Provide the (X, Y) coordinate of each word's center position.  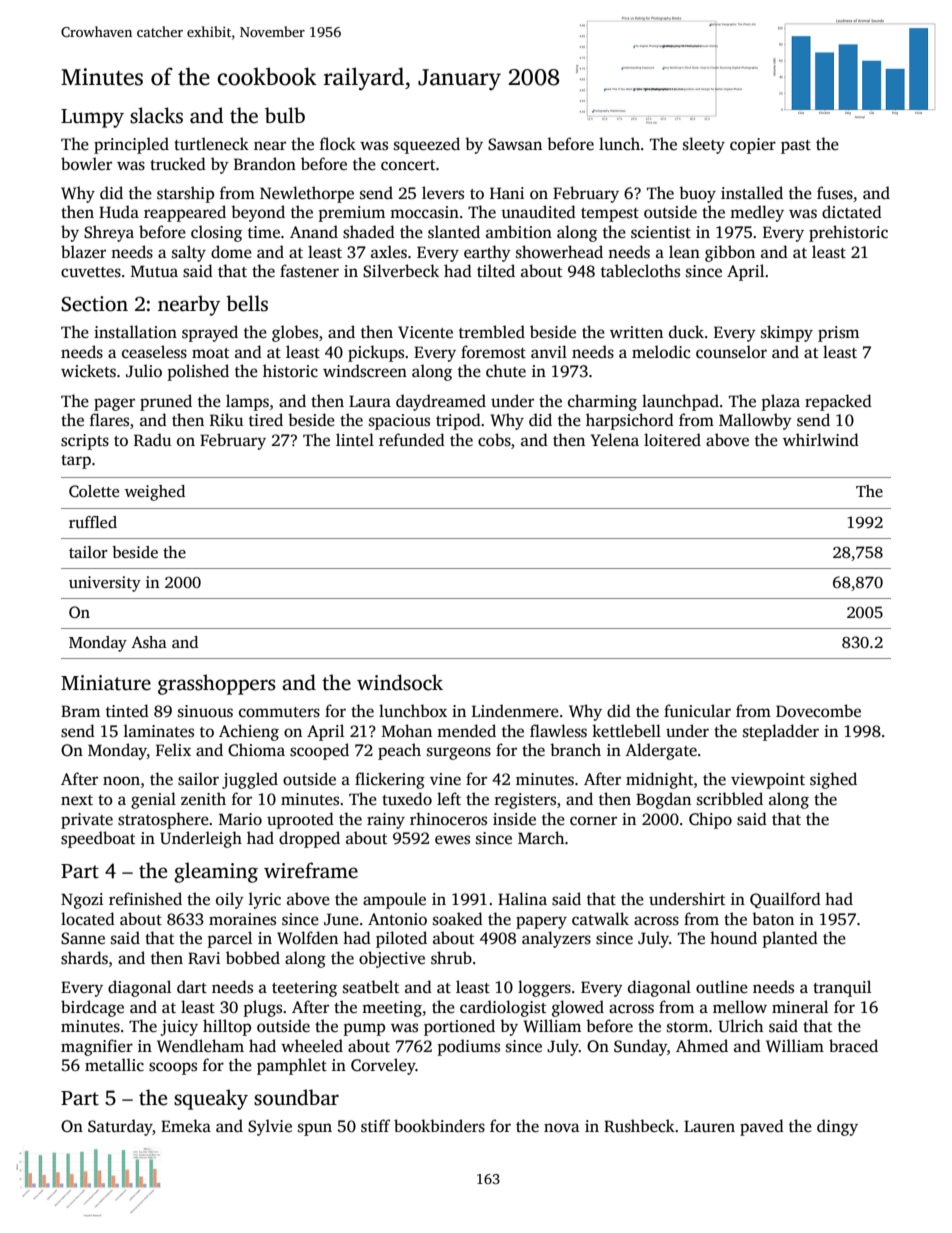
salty (189, 253)
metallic (114, 1065)
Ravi (204, 958)
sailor (198, 779)
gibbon (730, 253)
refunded (412, 439)
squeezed (427, 145)
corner (593, 820)
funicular (697, 710)
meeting (392, 1009)
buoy (697, 194)
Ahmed (702, 1046)
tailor (88, 552)
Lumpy (92, 118)
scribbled (730, 799)
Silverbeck (401, 271)
